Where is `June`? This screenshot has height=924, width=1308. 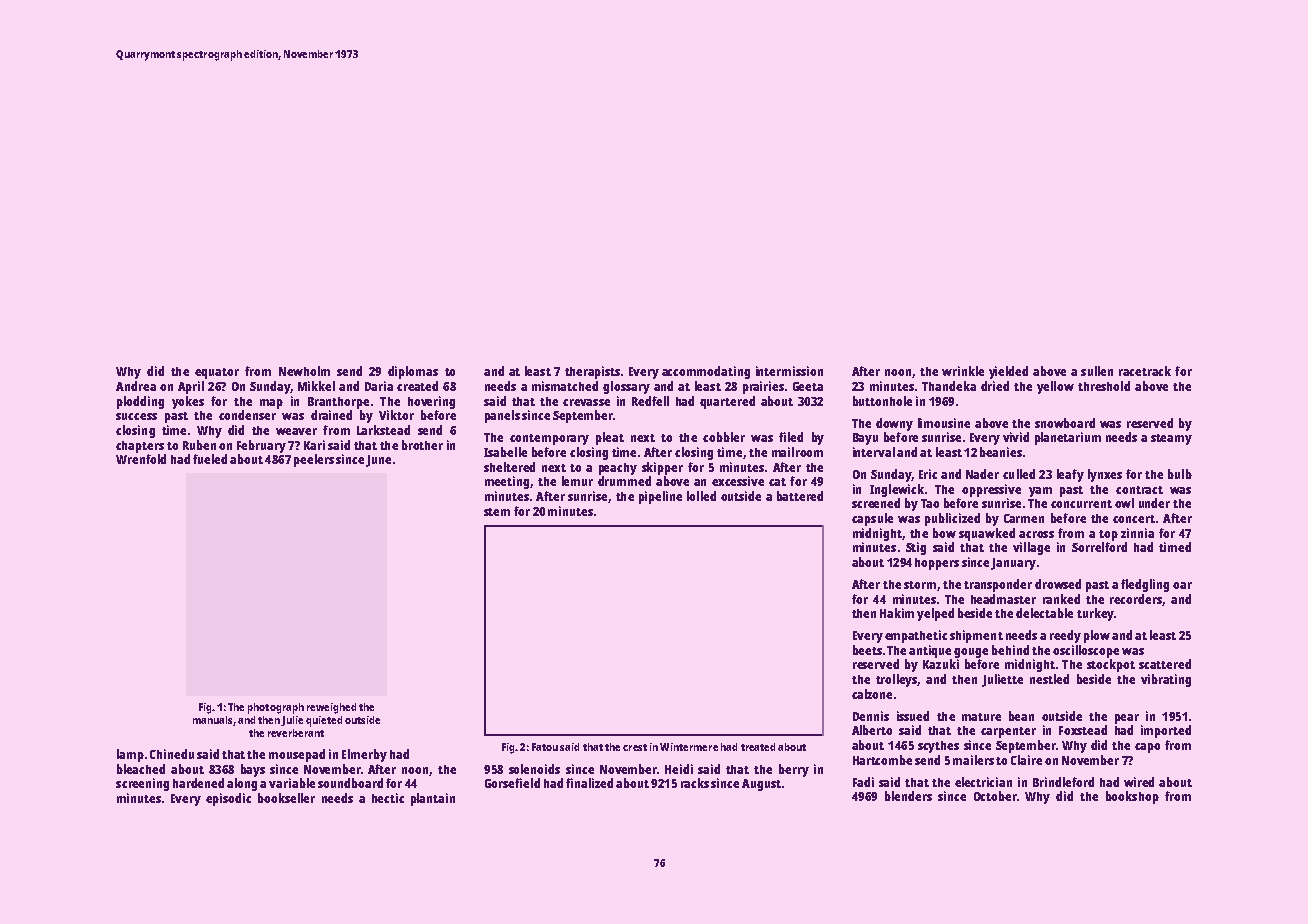
June is located at coordinates (378, 461).
